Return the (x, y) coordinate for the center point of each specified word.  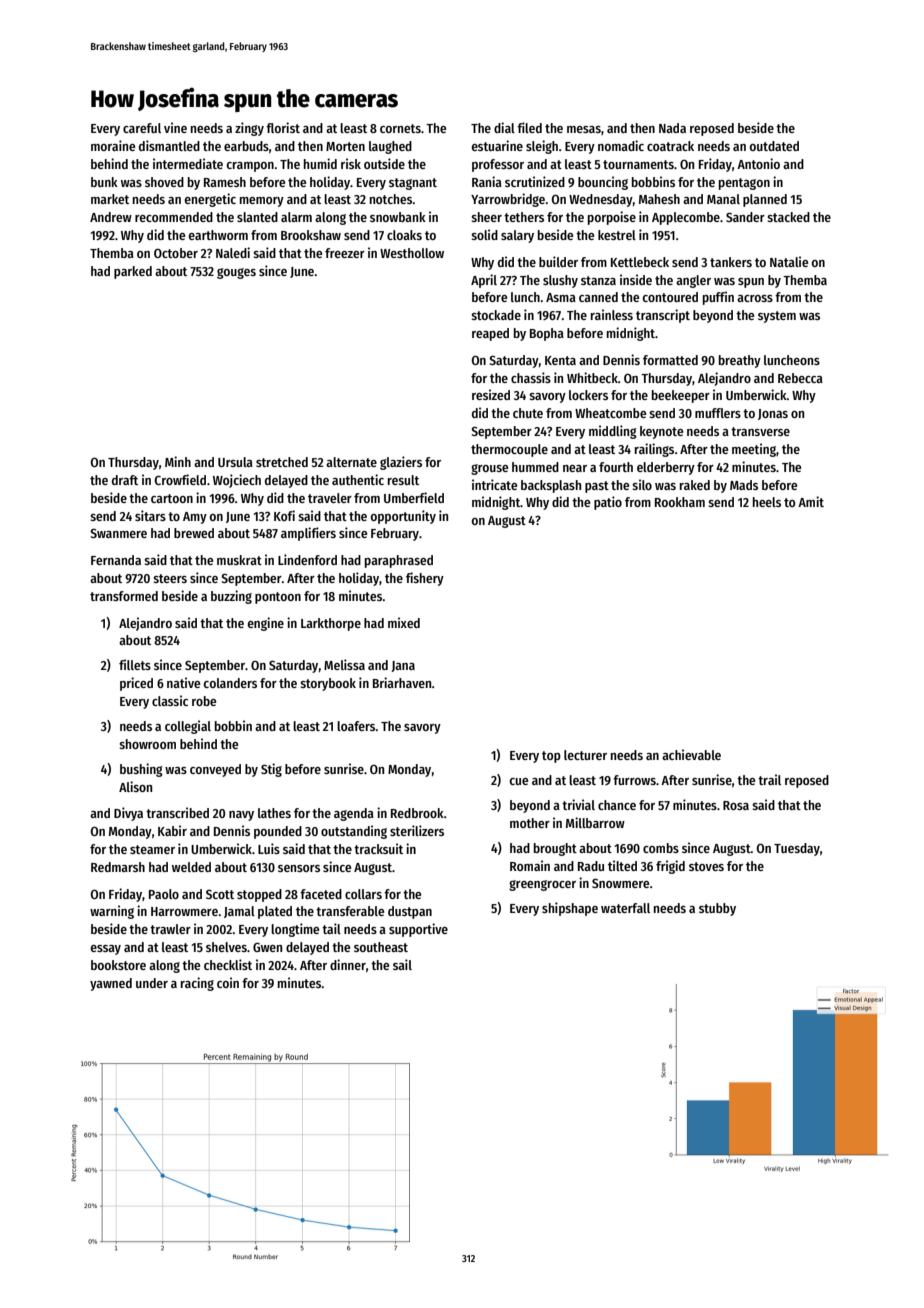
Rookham (680, 502)
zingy (249, 129)
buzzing (231, 597)
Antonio (758, 163)
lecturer (585, 755)
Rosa (736, 805)
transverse (760, 431)
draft (125, 480)
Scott (220, 894)
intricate (494, 484)
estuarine (497, 145)
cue (518, 781)
